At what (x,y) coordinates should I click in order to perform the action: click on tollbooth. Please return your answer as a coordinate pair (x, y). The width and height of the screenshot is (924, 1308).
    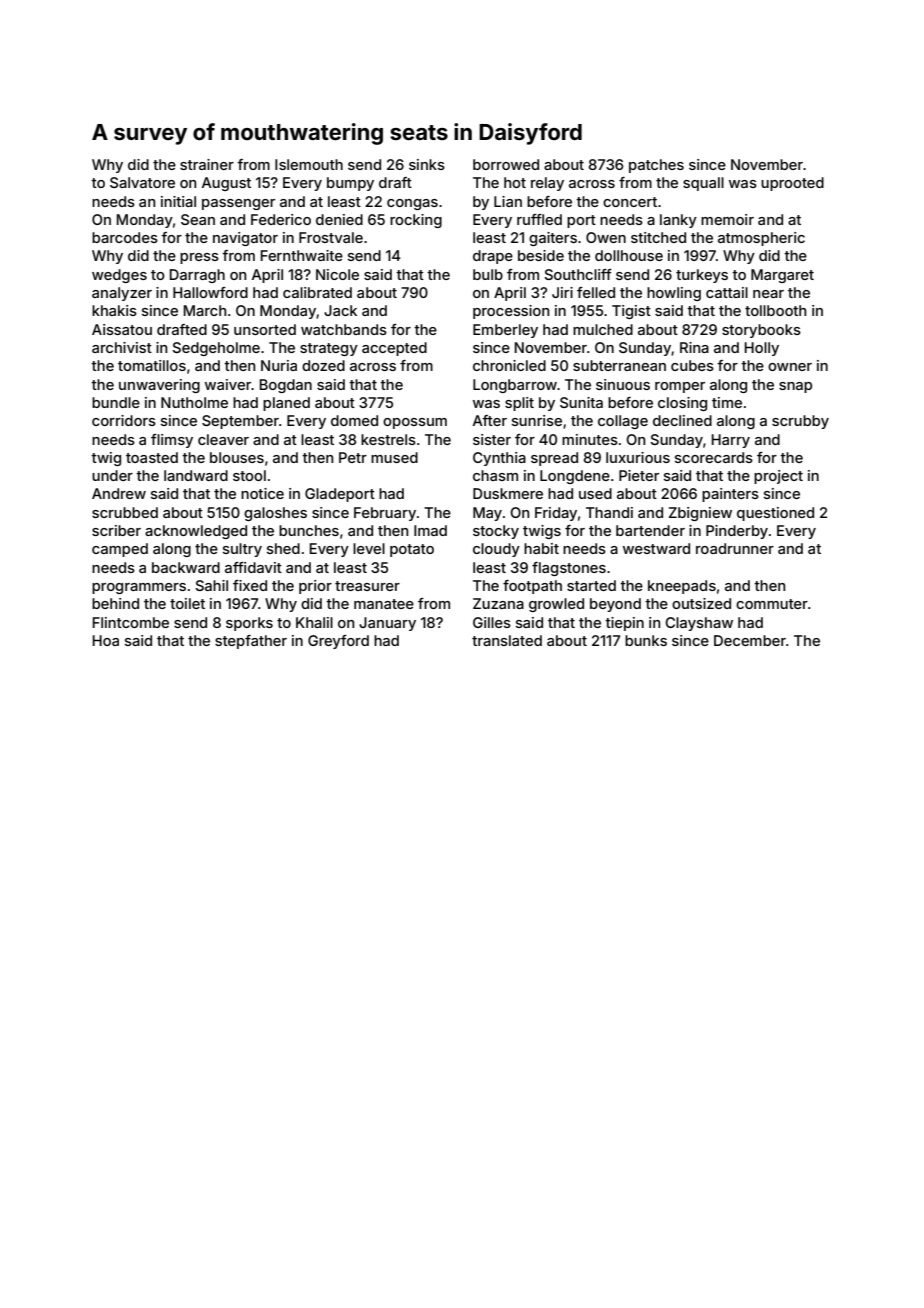
    Looking at the image, I should click on (775, 310).
